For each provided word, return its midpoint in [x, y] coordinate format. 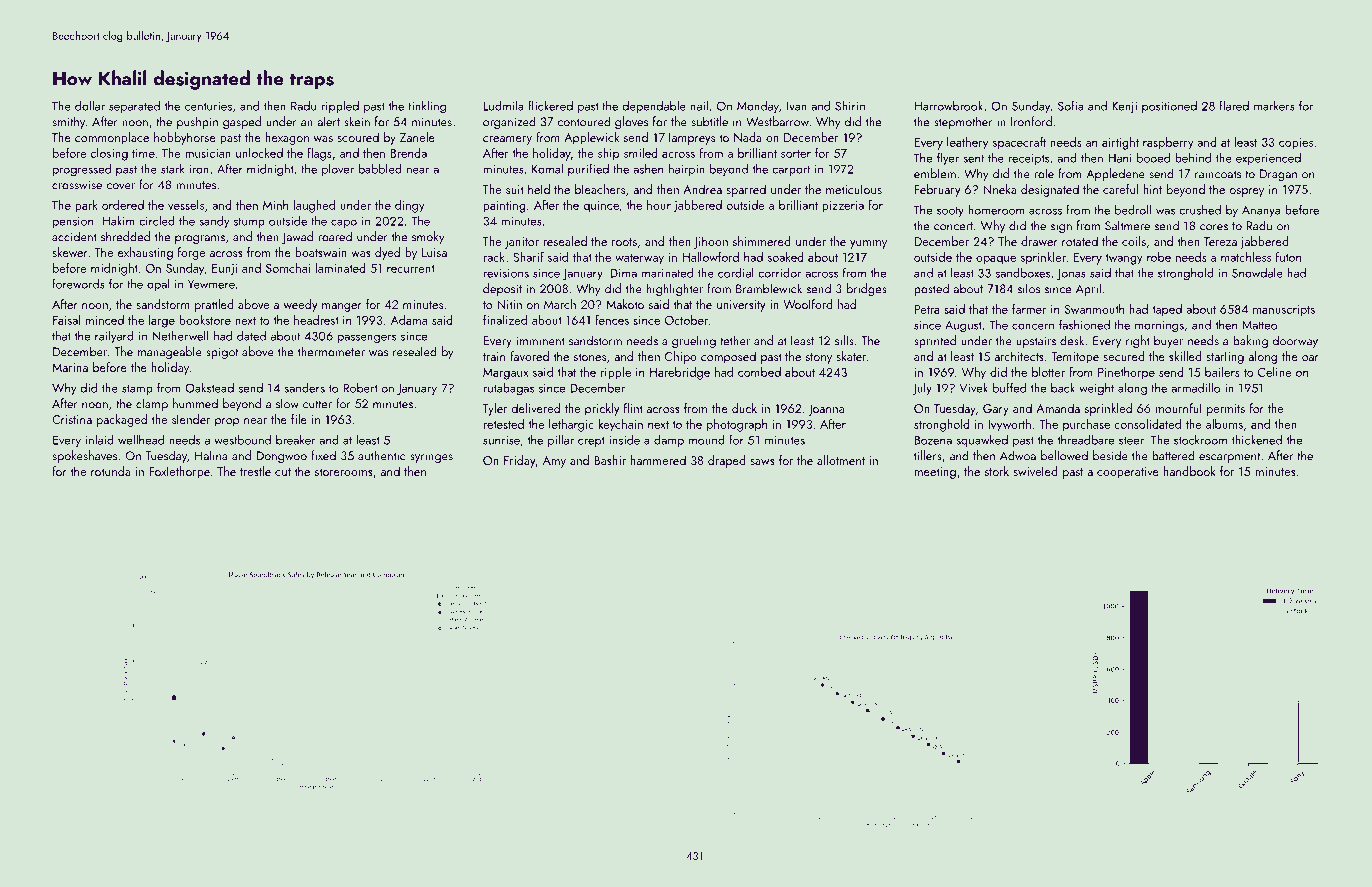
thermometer [331, 351]
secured [1124, 356]
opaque [996, 260]
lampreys [692, 138]
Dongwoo [282, 457]
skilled [1185, 356]
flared [1234, 106]
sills [844, 340]
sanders [304, 388]
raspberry [1168, 143]
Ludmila [504, 105]
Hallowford [711, 257]
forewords [78, 284]
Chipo [681, 357]
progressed [82, 170]
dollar [90, 106]
